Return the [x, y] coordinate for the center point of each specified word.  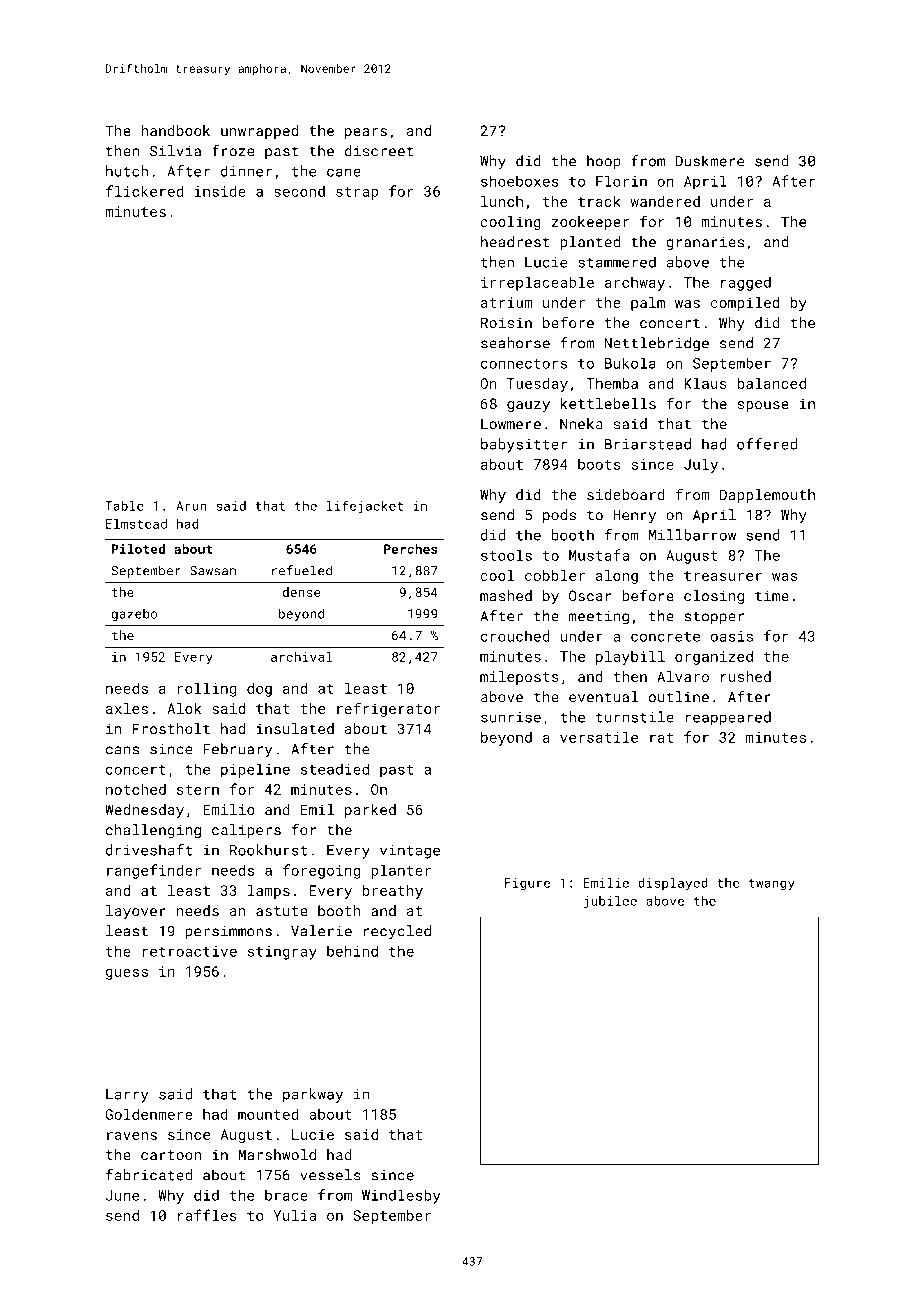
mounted [268, 1114]
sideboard [626, 494]
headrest [515, 242]
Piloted [138, 549]
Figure [527, 884]
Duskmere [709, 161]
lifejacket [365, 507]
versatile [599, 737]
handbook [175, 130]
